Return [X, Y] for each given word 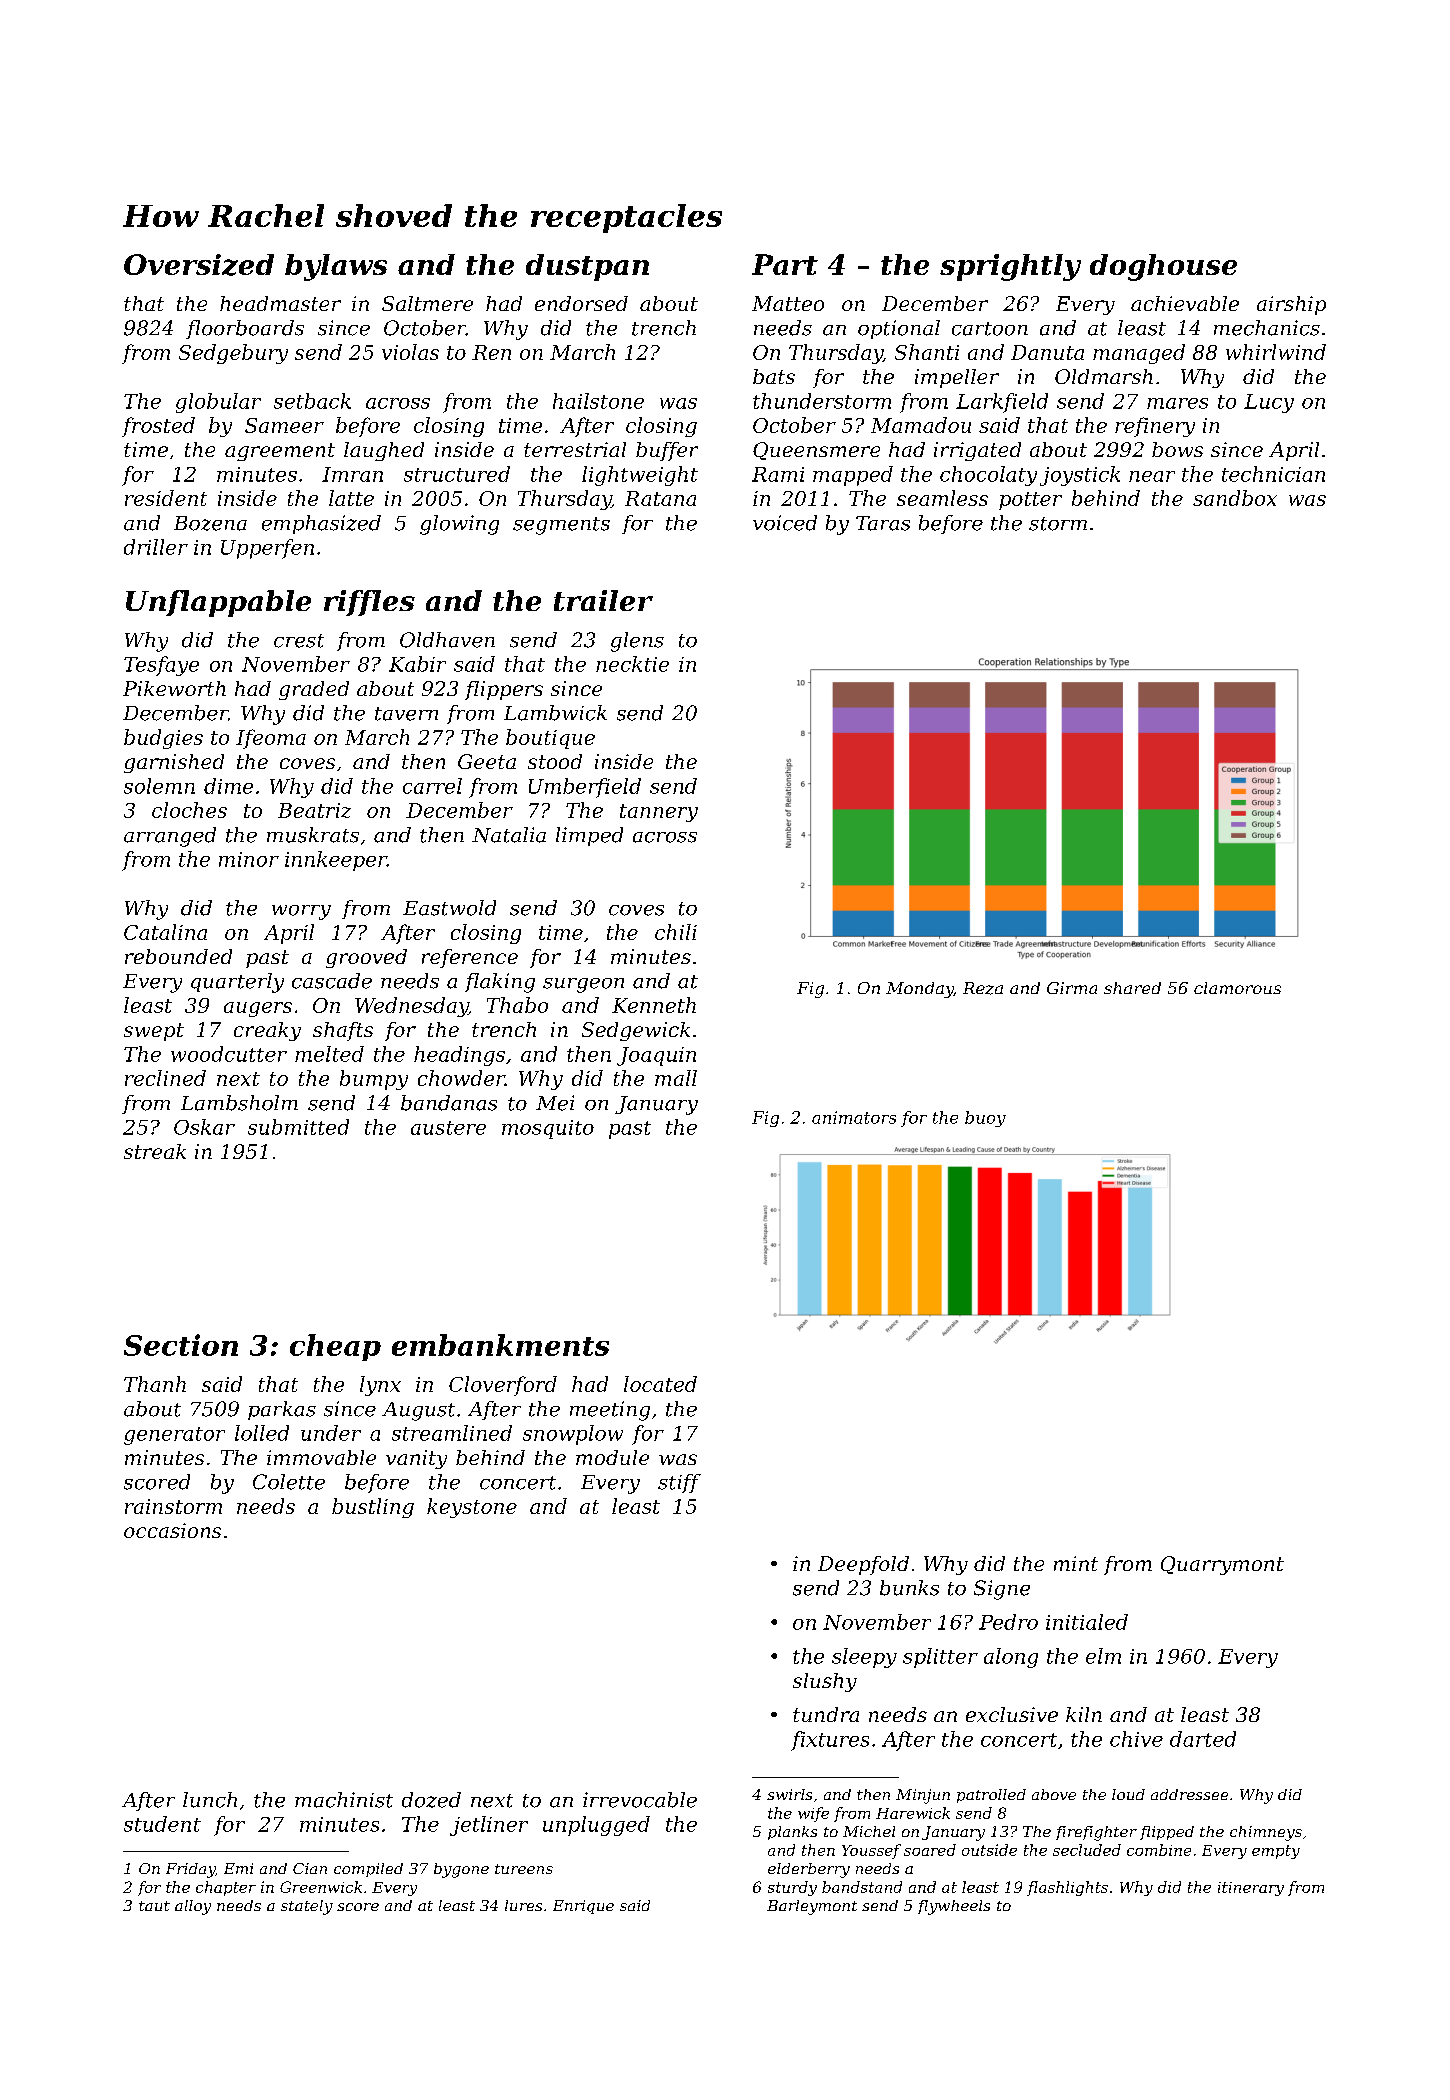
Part [785, 264]
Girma [1072, 988]
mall [676, 1078]
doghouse [1163, 267]
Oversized [199, 265]
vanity [416, 1459]
